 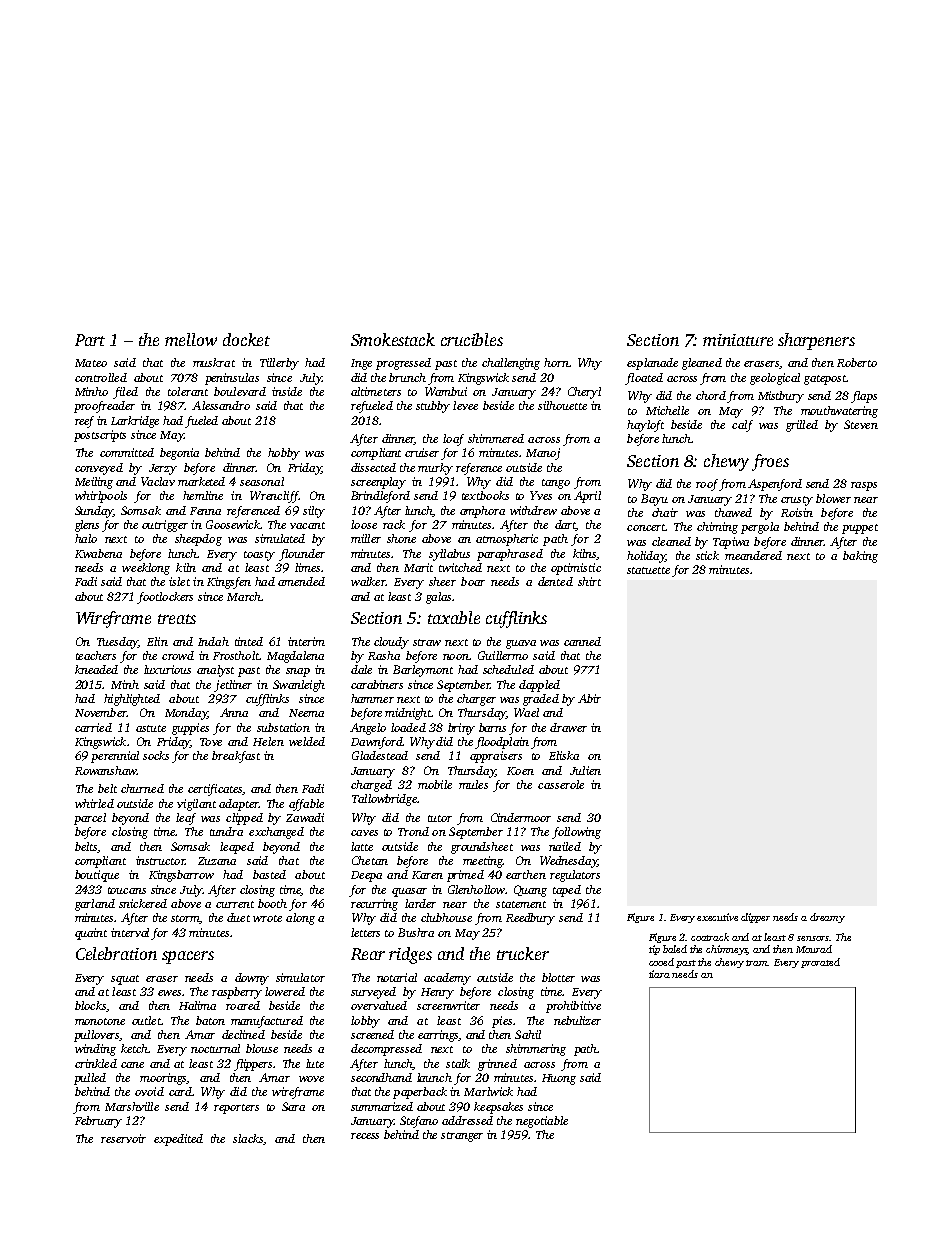 What do you see at coordinates (90, 819) in the screenshot?
I see `parcel` at bounding box center [90, 819].
